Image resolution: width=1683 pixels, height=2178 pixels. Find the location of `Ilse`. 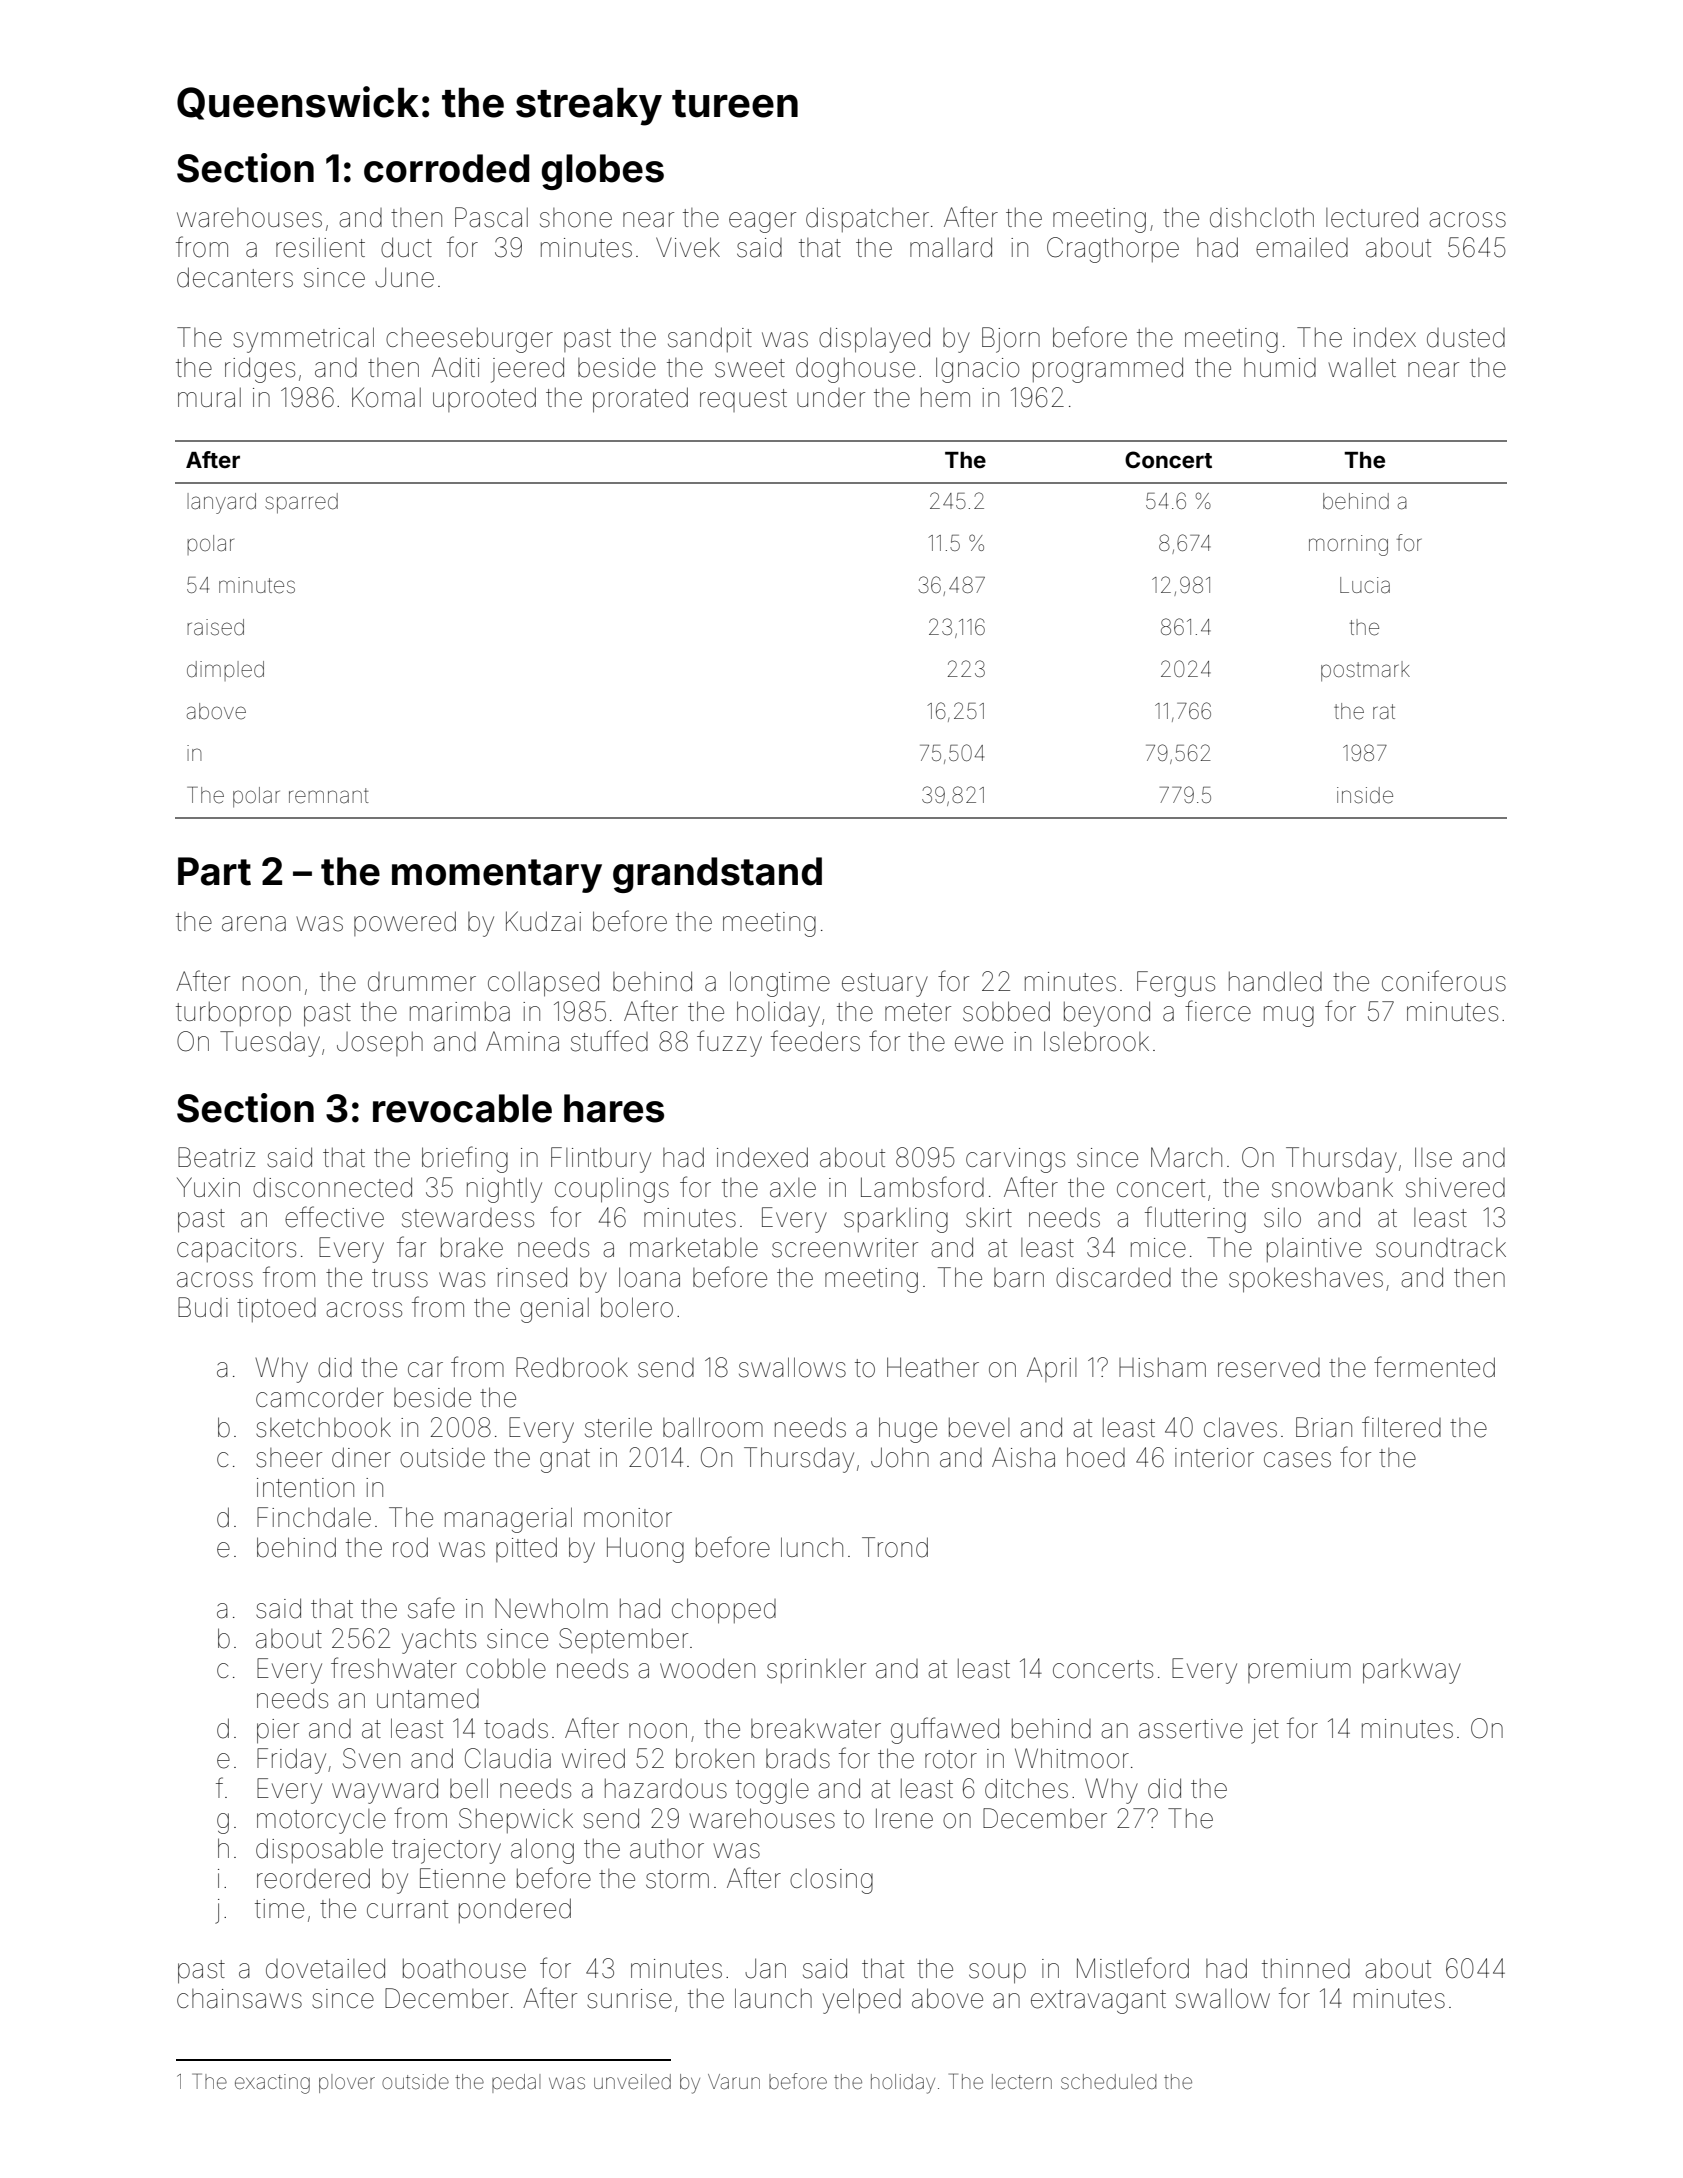

Ilse is located at coordinates (1433, 1157).
